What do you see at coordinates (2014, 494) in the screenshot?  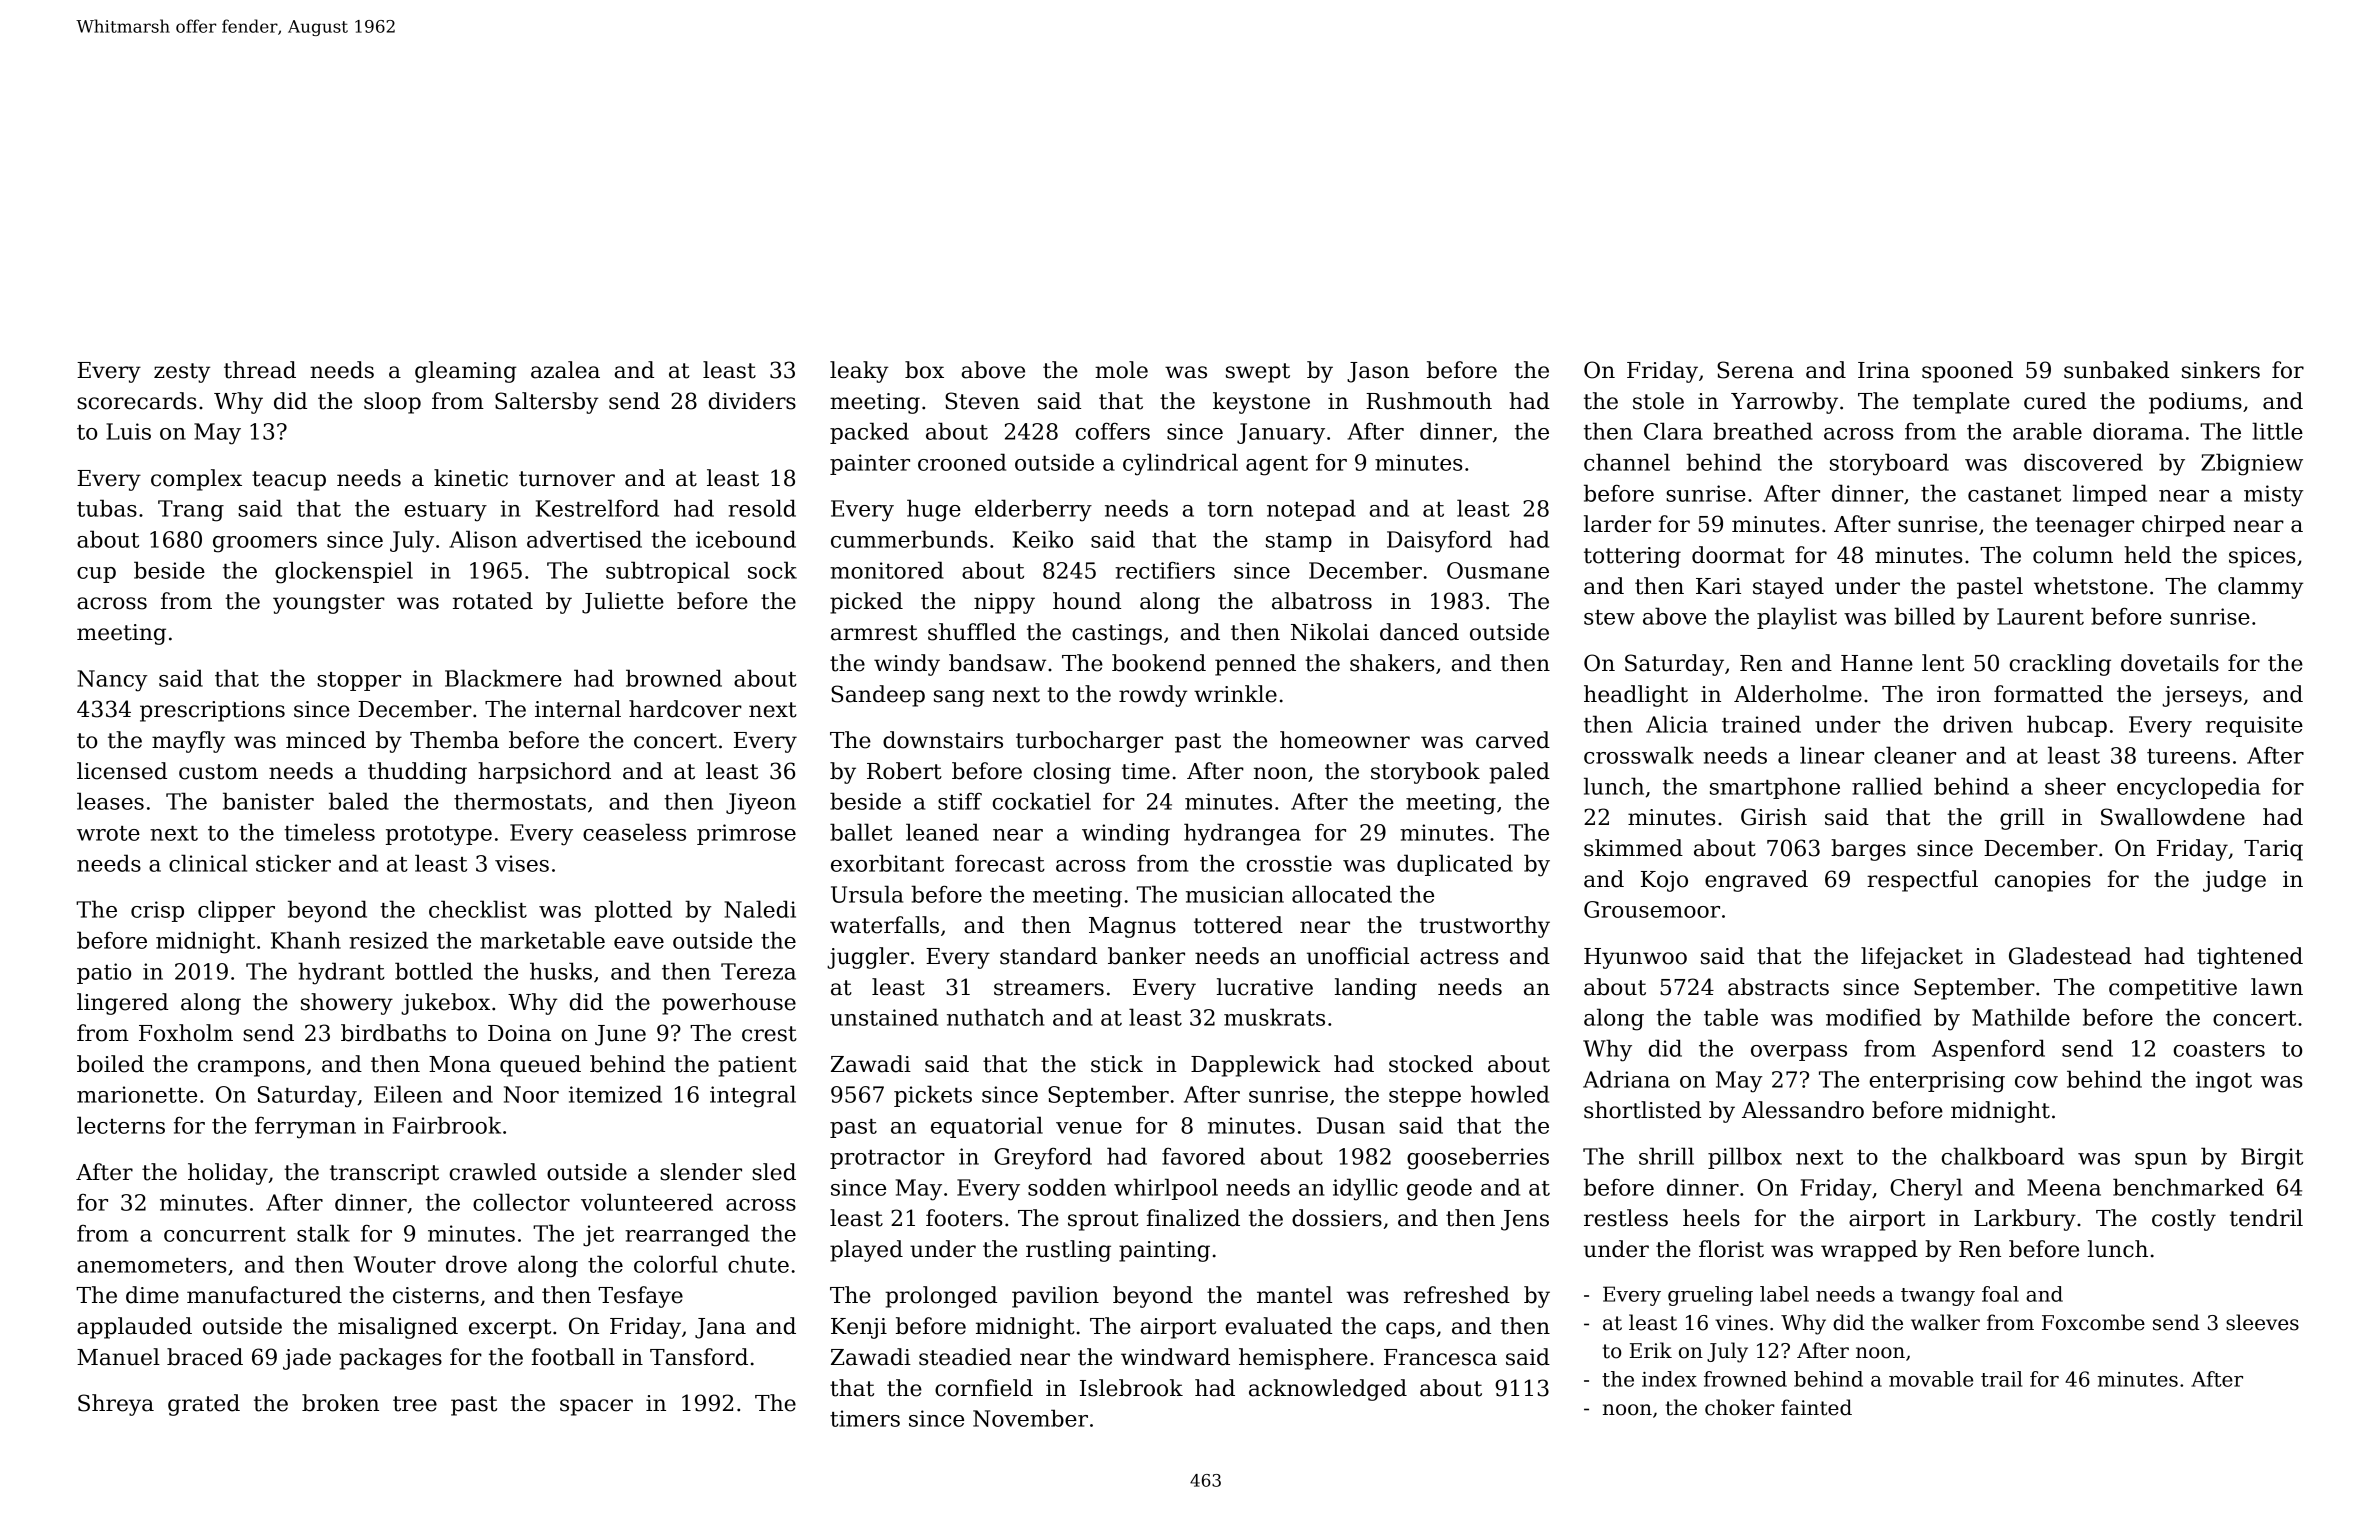 I see `castanet` at bounding box center [2014, 494].
